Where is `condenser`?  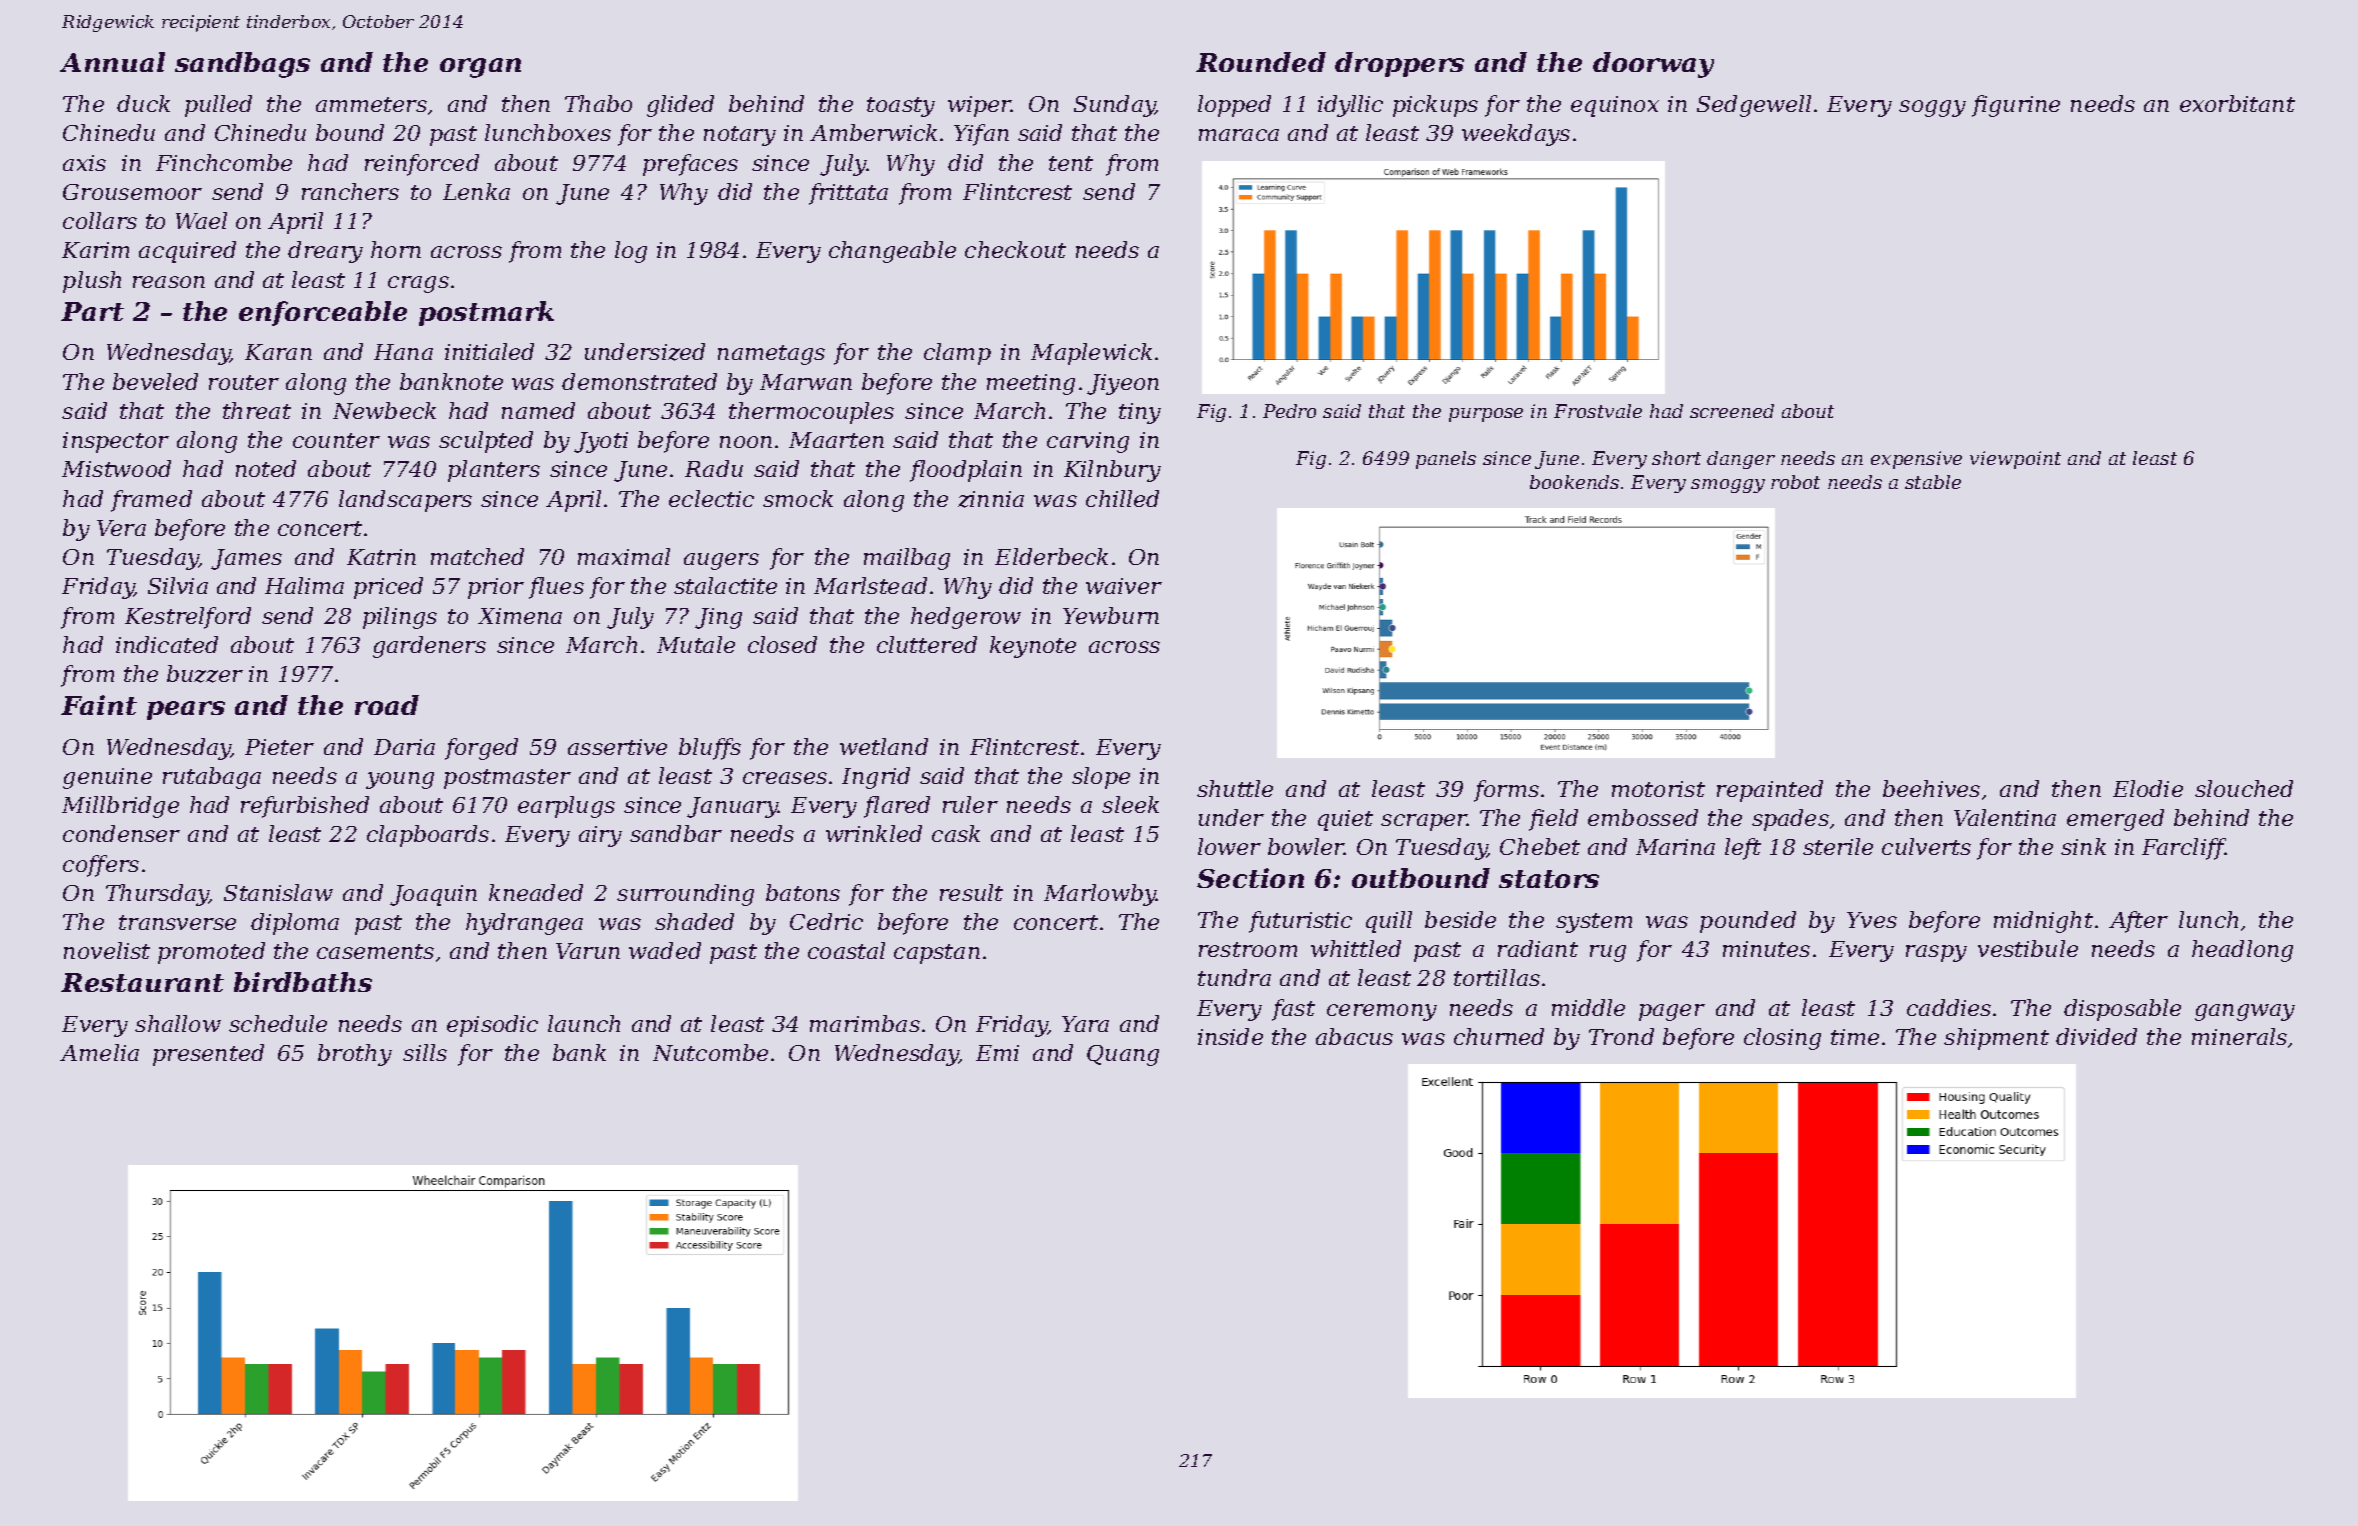 condenser is located at coordinates (121, 833).
